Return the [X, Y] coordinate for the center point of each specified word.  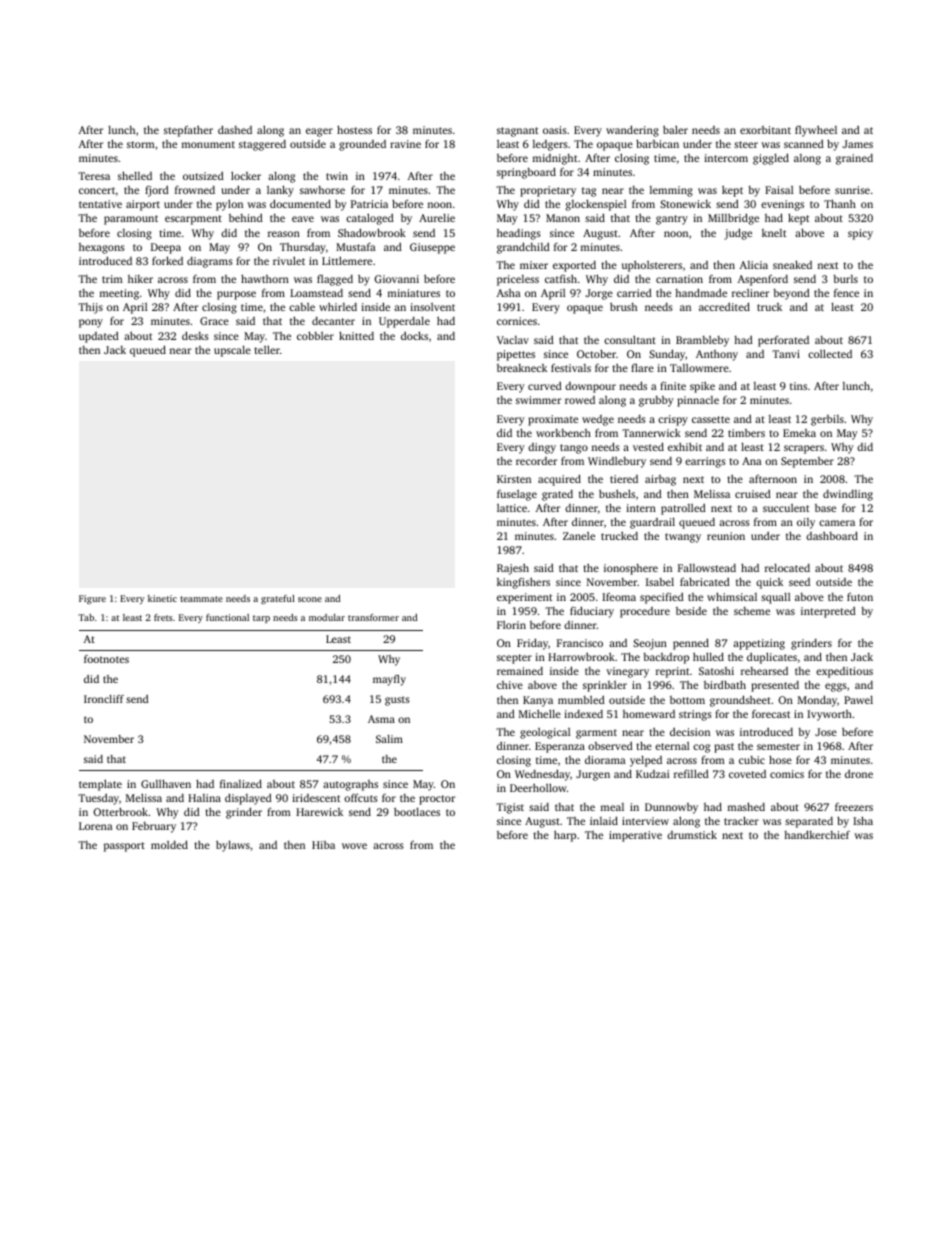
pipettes [516, 355]
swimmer [538, 400]
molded [169, 844]
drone [859, 773]
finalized [241, 783]
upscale [232, 351]
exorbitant [765, 130]
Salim [389, 739]
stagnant [517, 132]
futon [860, 597]
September [807, 462]
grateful [278, 599]
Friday [532, 644]
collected [830, 353]
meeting [119, 294]
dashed [235, 129]
